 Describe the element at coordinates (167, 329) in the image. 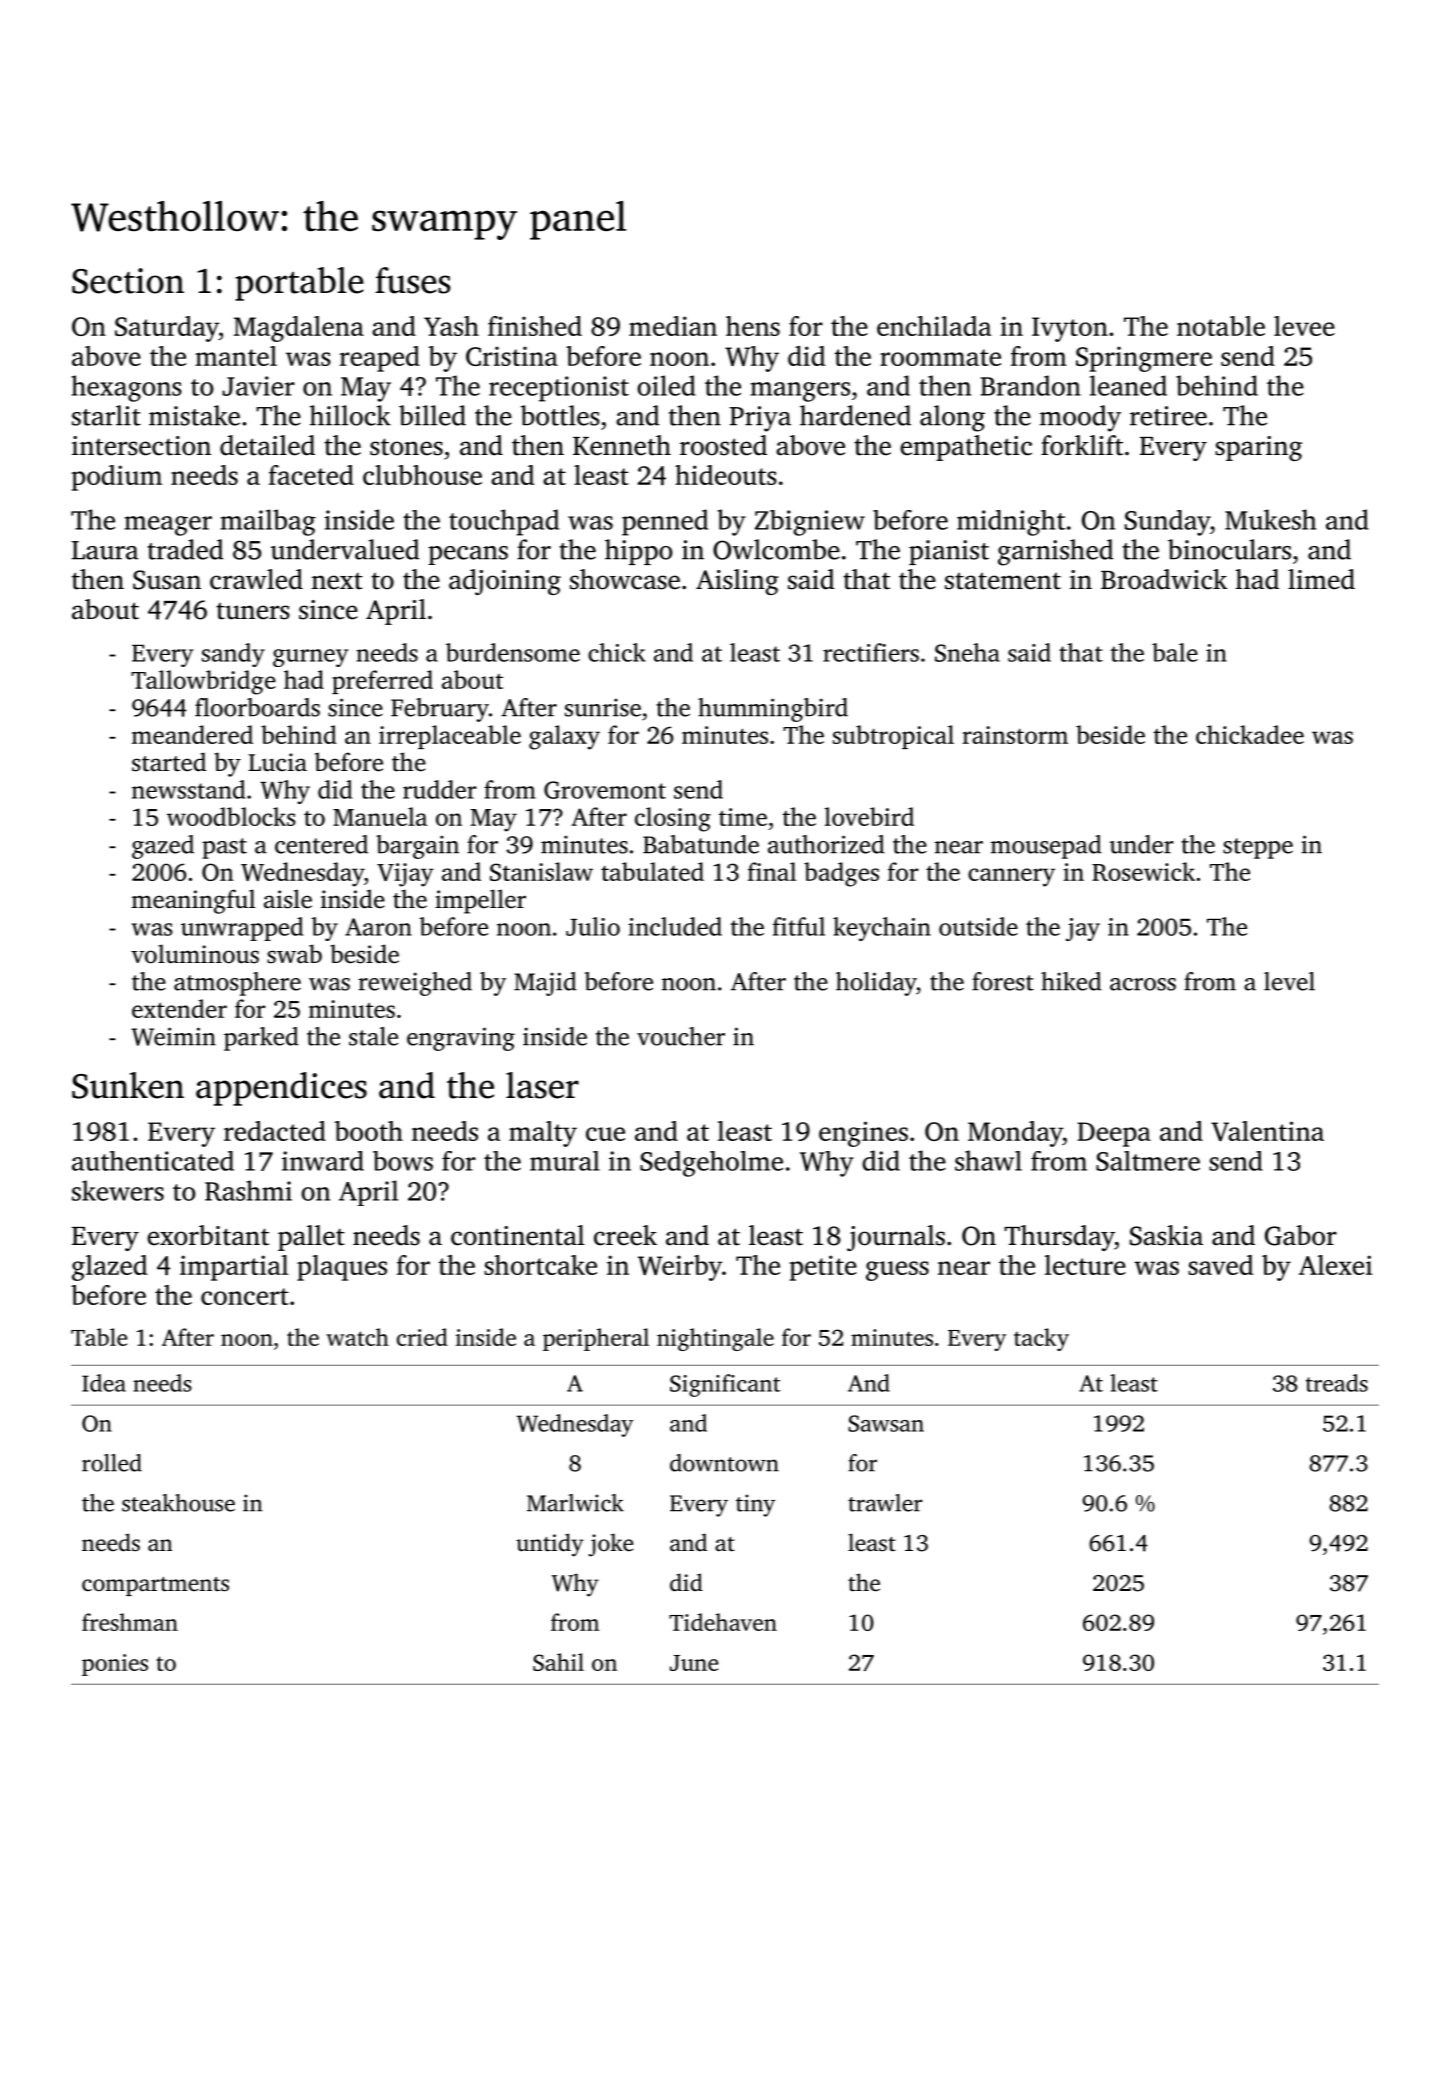

I see `Saturday` at that location.
